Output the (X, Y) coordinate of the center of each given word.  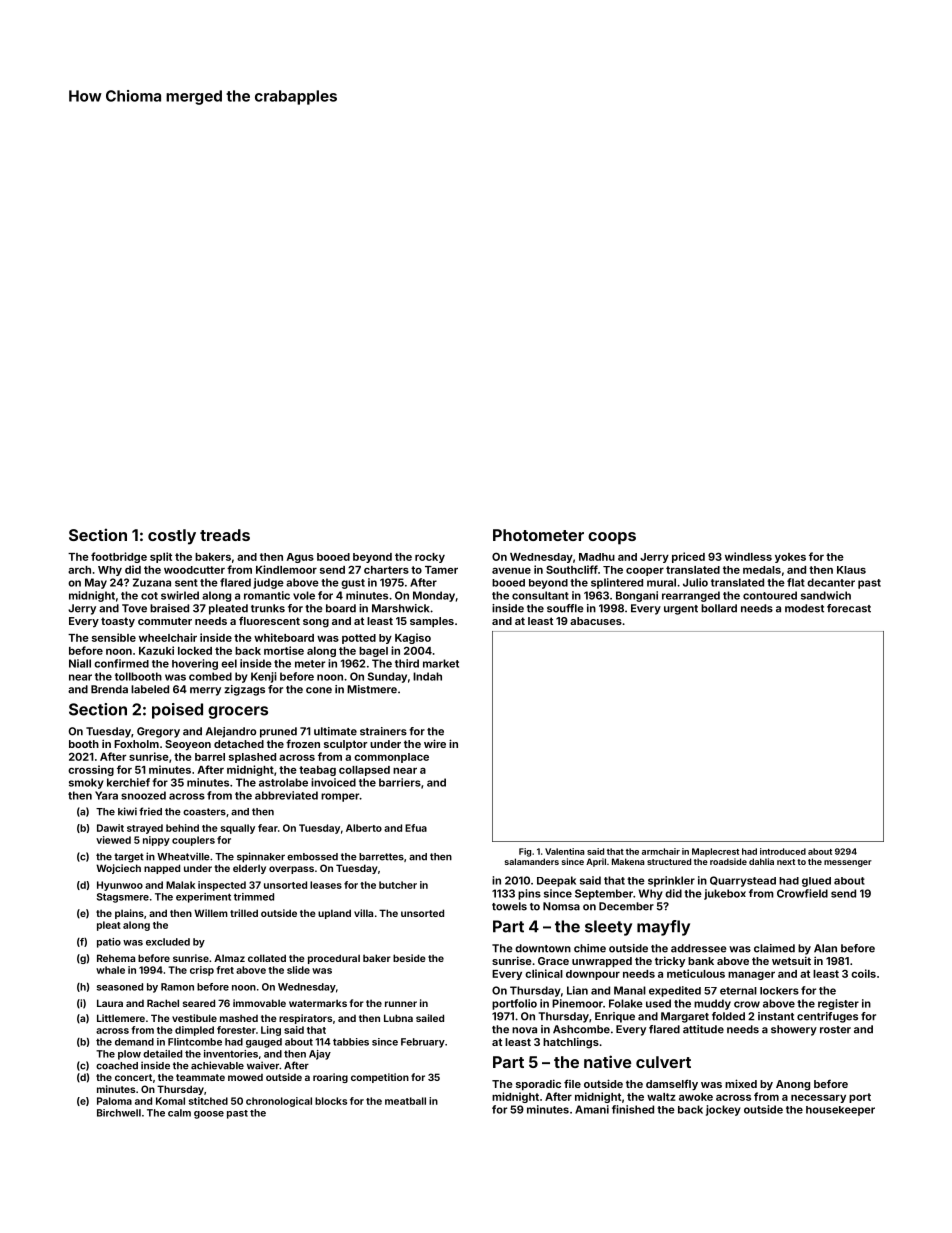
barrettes (381, 857)
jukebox (725, 894)
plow (129, 1055)
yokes (790, 558)
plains (129, 914)
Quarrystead (743, 881)
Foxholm (136, 744)
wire (435, 743)
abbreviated (286, 795)
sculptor (345, 745)
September (604, 894)
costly (172, 537)
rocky (430, 558)
